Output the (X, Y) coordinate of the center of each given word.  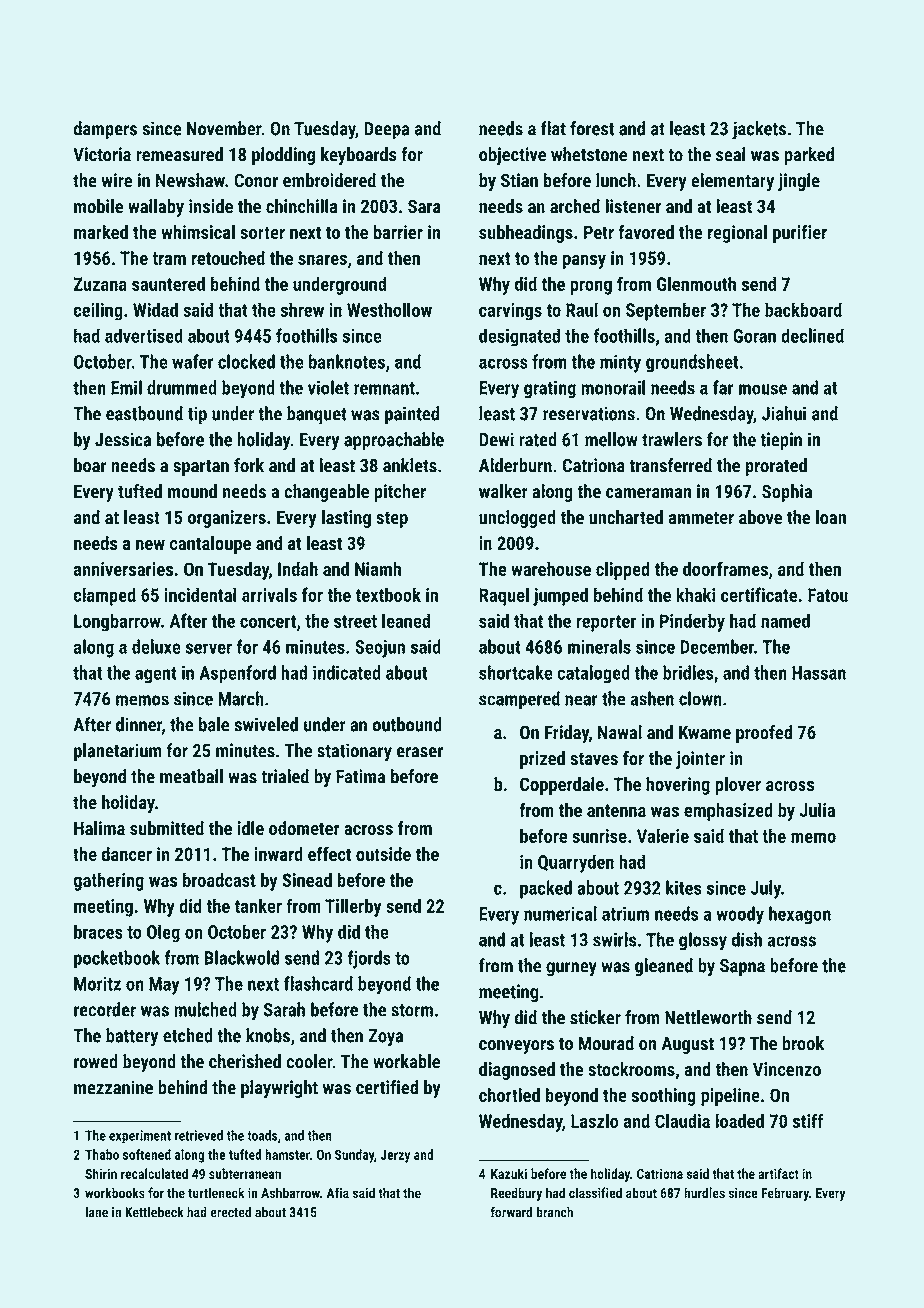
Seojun (380, 649)
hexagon (800, 915)
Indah (298, 568)
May (164, 986)
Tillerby (353, 907)
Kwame (705, 732)
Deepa (386, 130)
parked (809, 156)
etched (188, 1035)
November (224, 128)
